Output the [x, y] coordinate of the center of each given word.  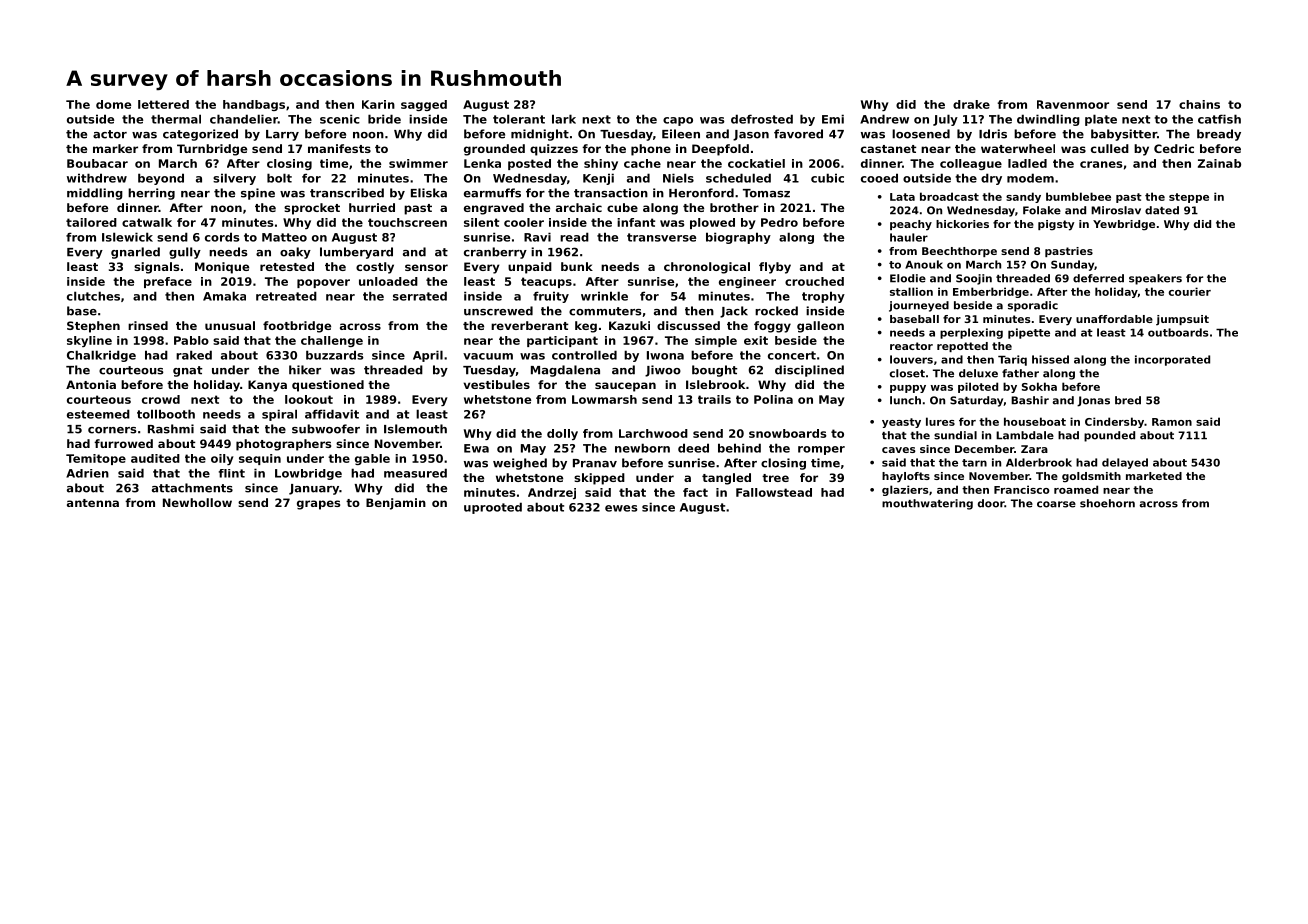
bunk [577, 266]
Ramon [1172, 422]
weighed [520, 464]
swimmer [418, 163]
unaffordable [1114, 319]
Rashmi [171, 429]
